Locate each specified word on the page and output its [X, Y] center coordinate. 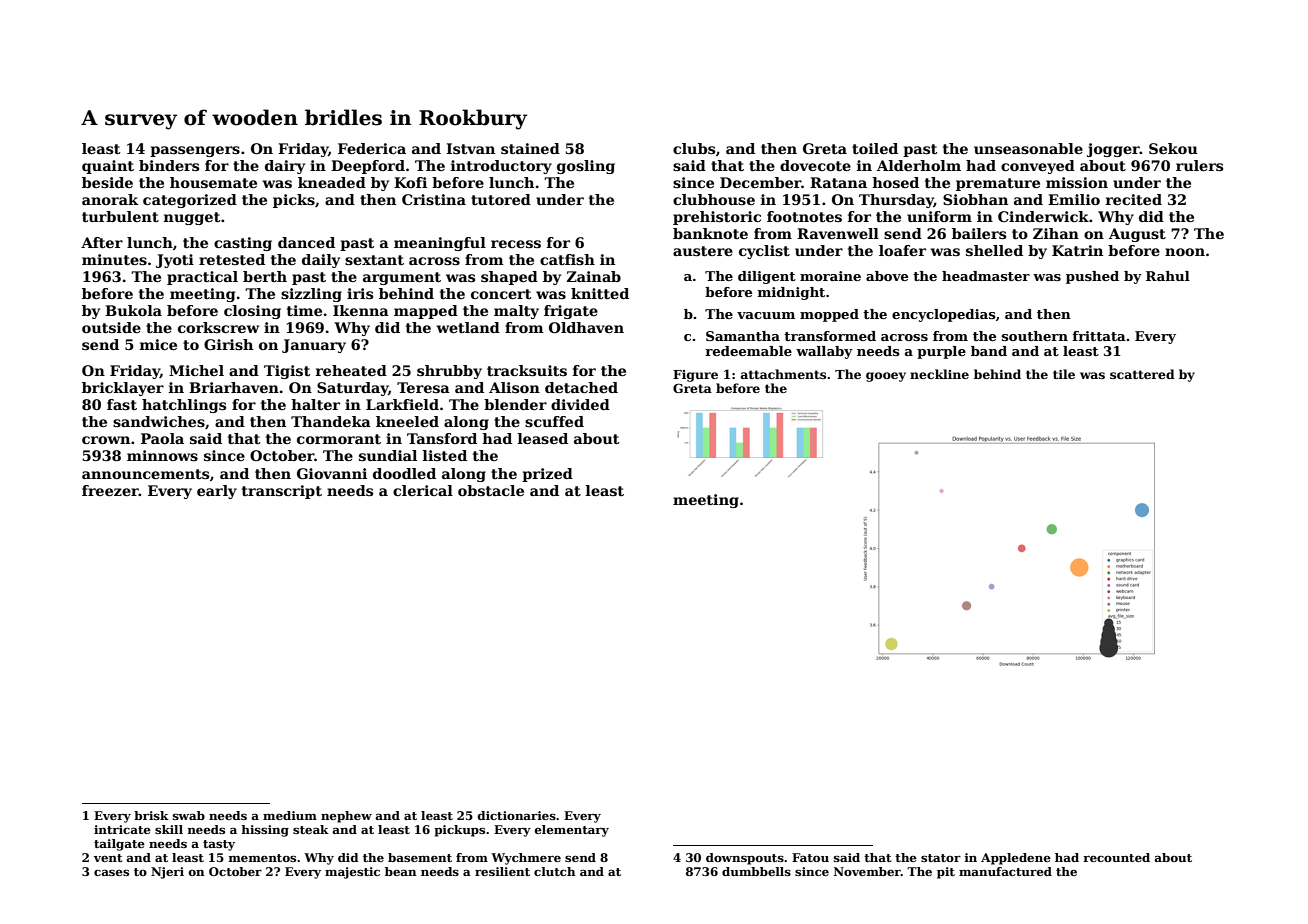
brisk [151, 815]
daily [321, 261]
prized [547, 475]
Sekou [1173, 148]
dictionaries [517, 815]
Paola [162, 438]
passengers [195, 151]
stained [530, 148]
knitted [600, 293]
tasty [219, 845]
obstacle [491, 490]
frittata [1099, 336]
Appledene [1016, 859]
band [989, 351]
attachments [783, 374]
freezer [110, 490]
